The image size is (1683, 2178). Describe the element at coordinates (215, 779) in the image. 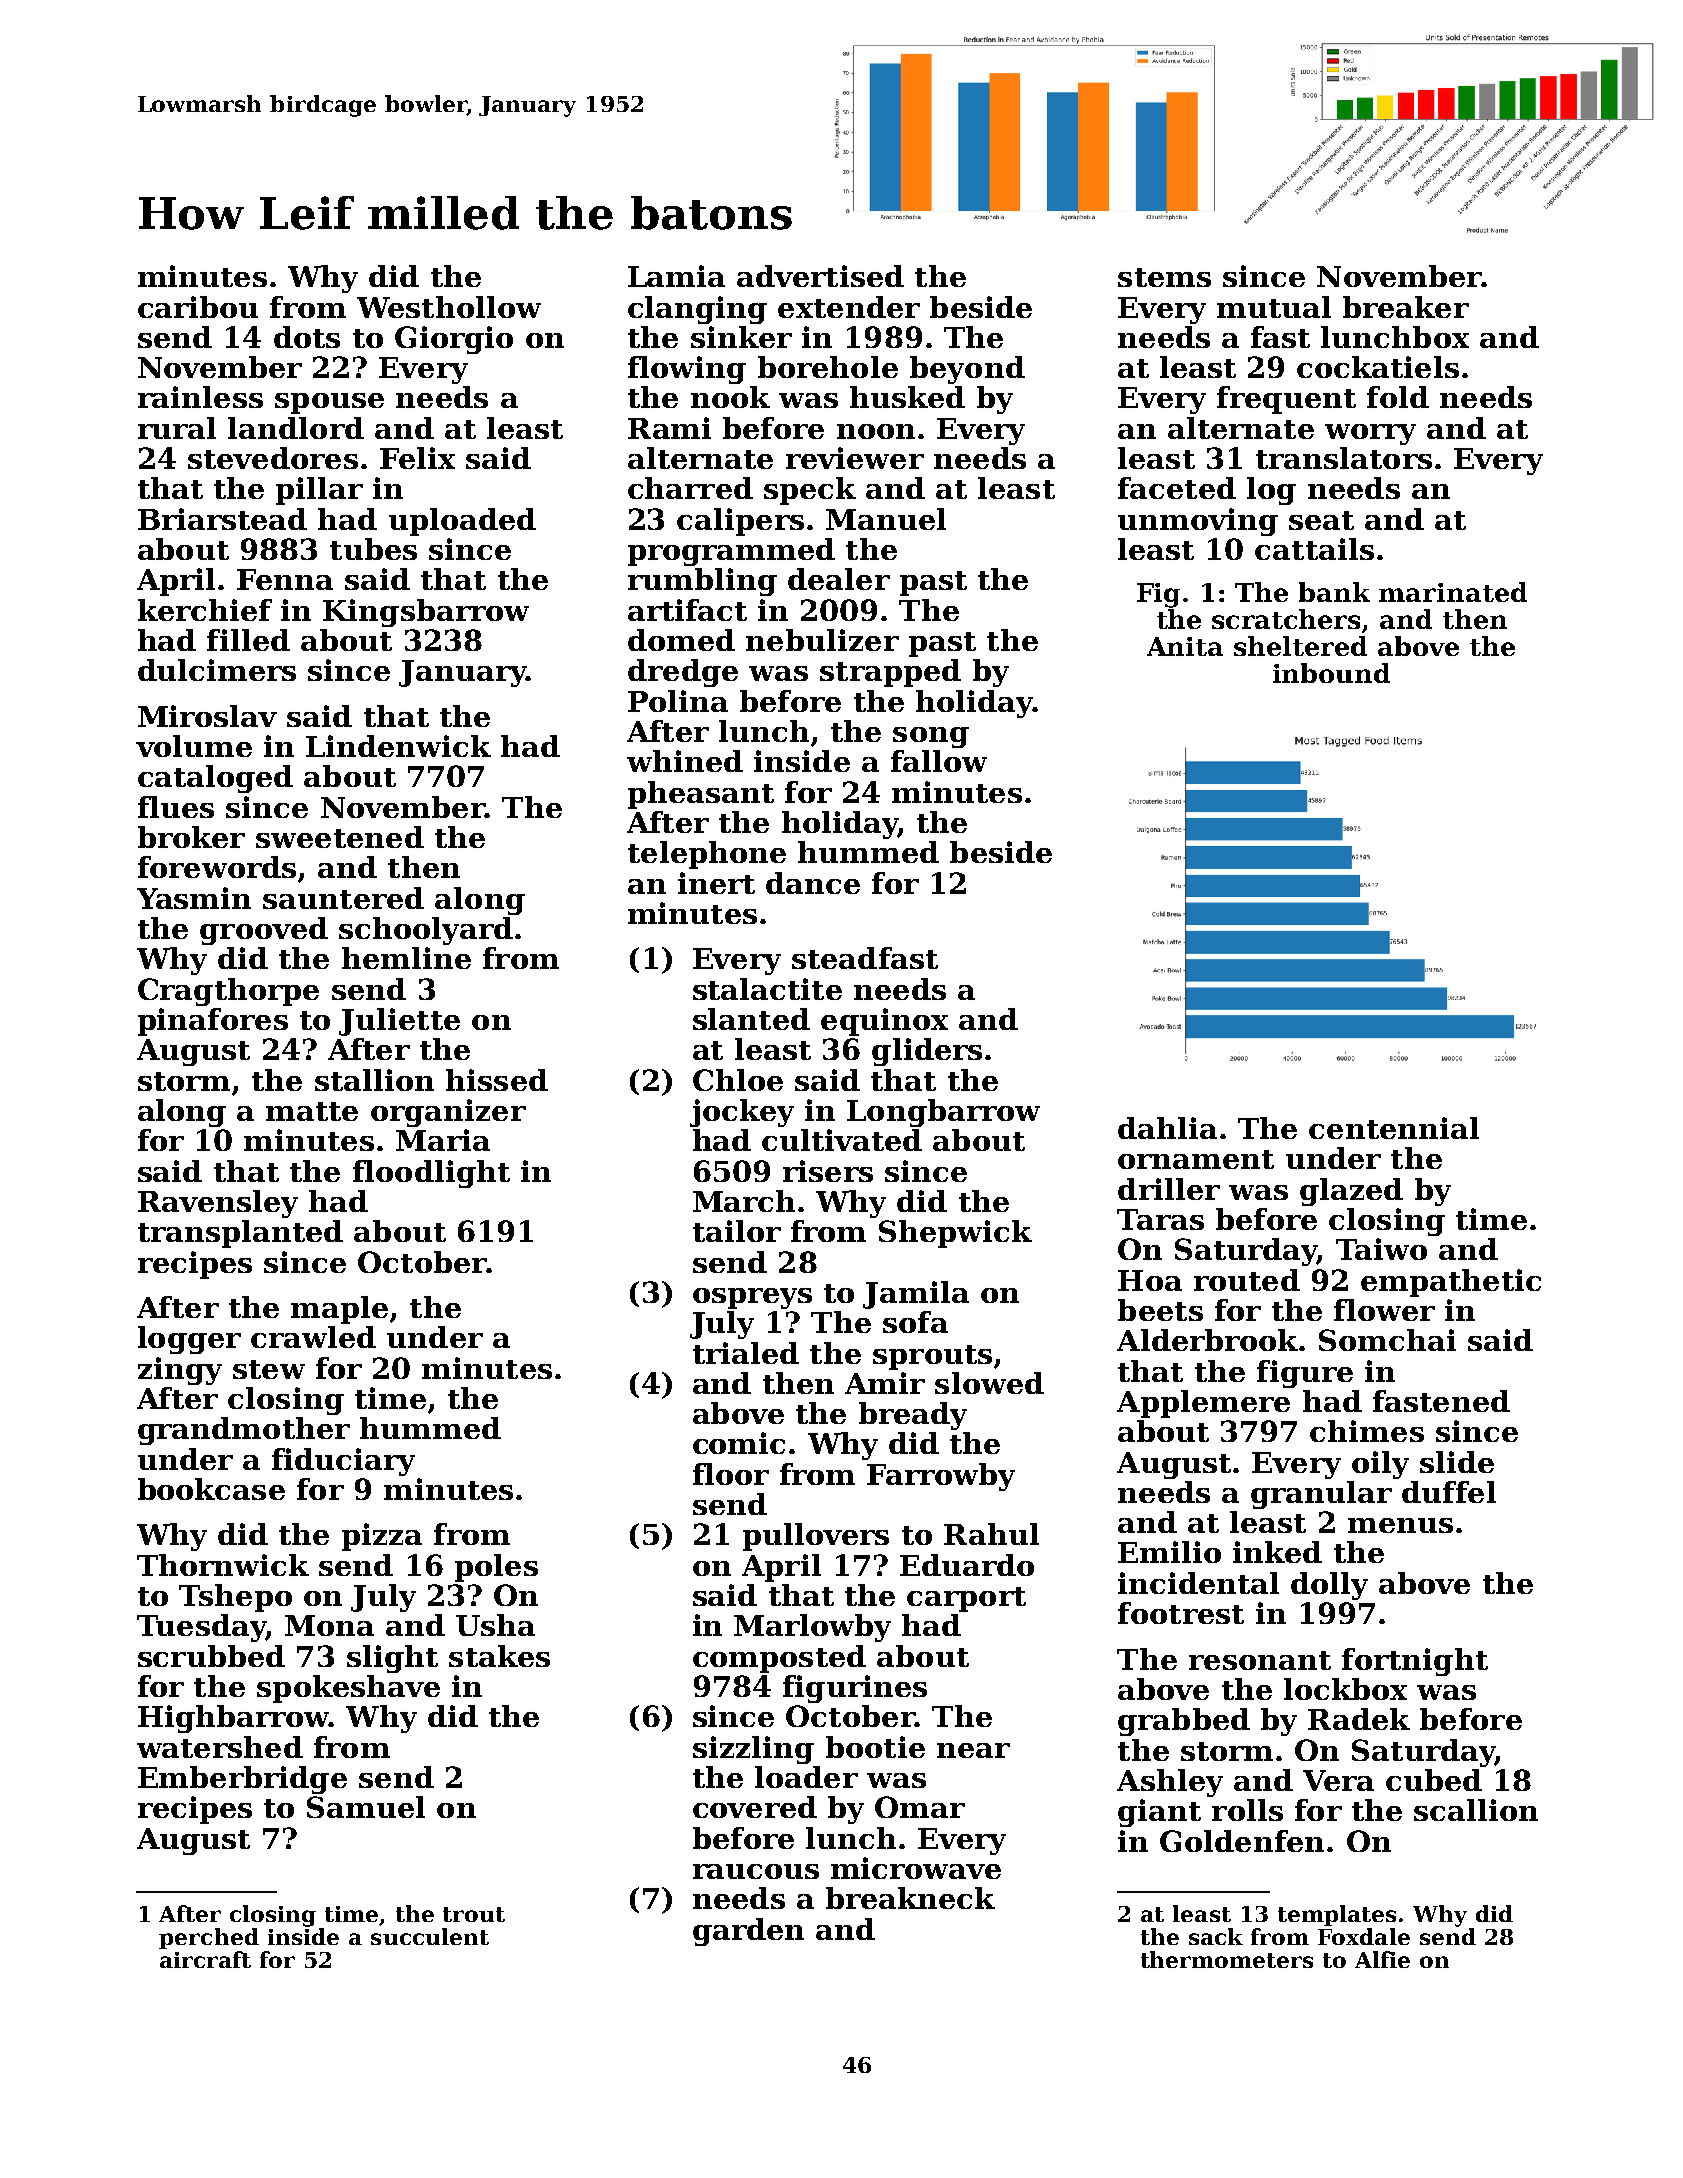

I see `cataloged` at that location.
